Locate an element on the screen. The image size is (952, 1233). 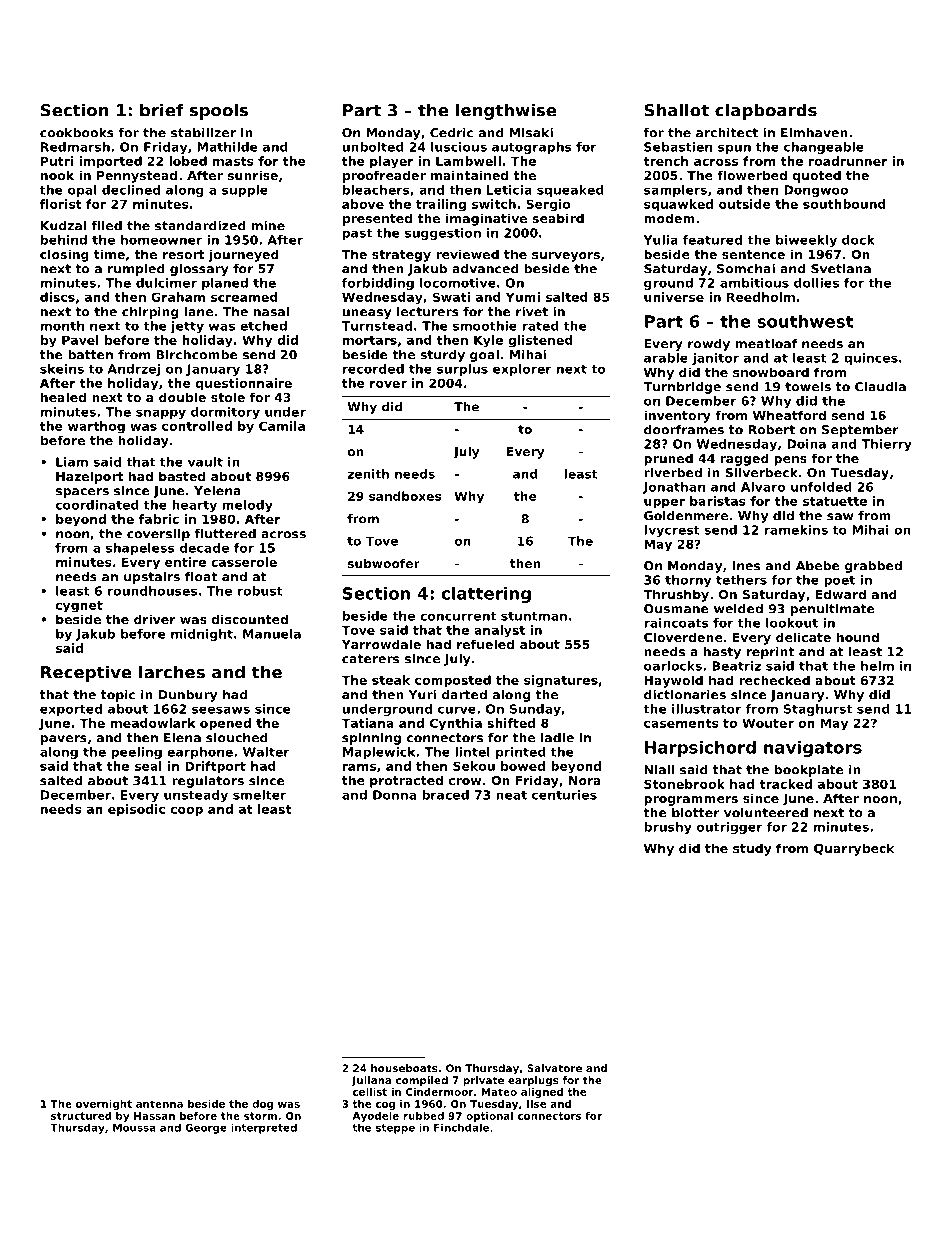
Ines is located at coordinates (746, 566).
